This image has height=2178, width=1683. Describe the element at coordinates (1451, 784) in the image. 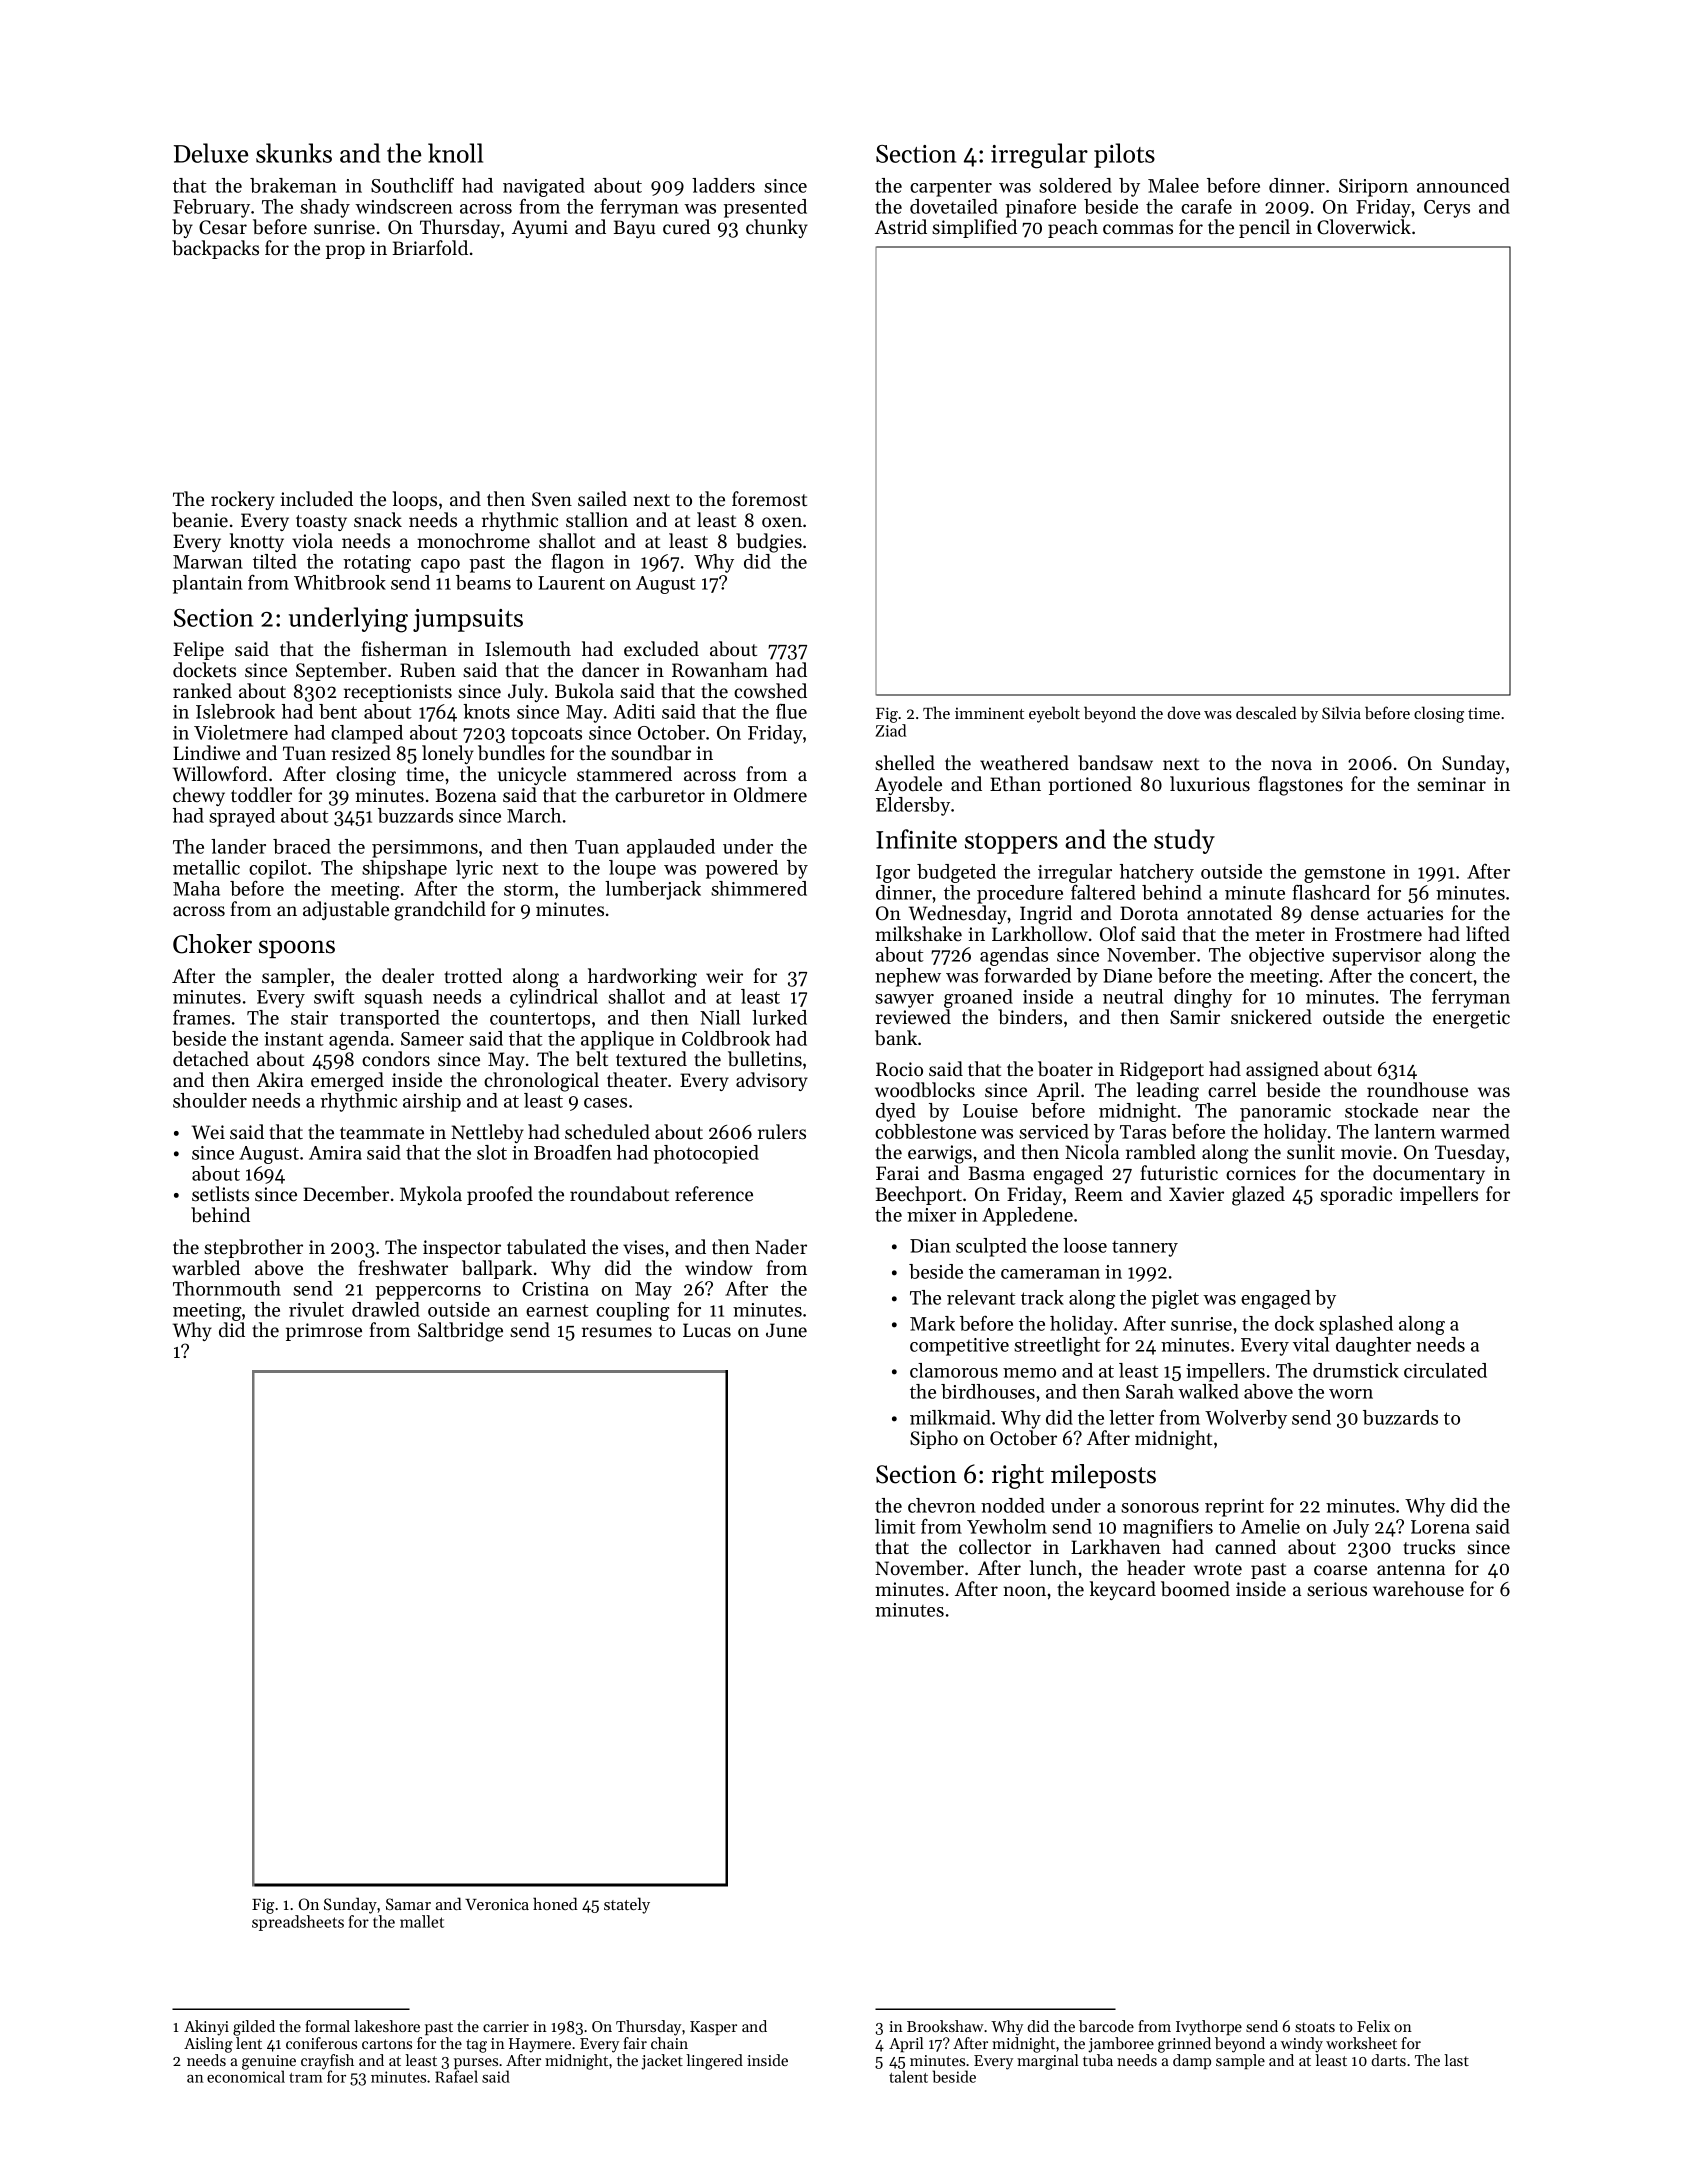

I see `seminar` at that location.
